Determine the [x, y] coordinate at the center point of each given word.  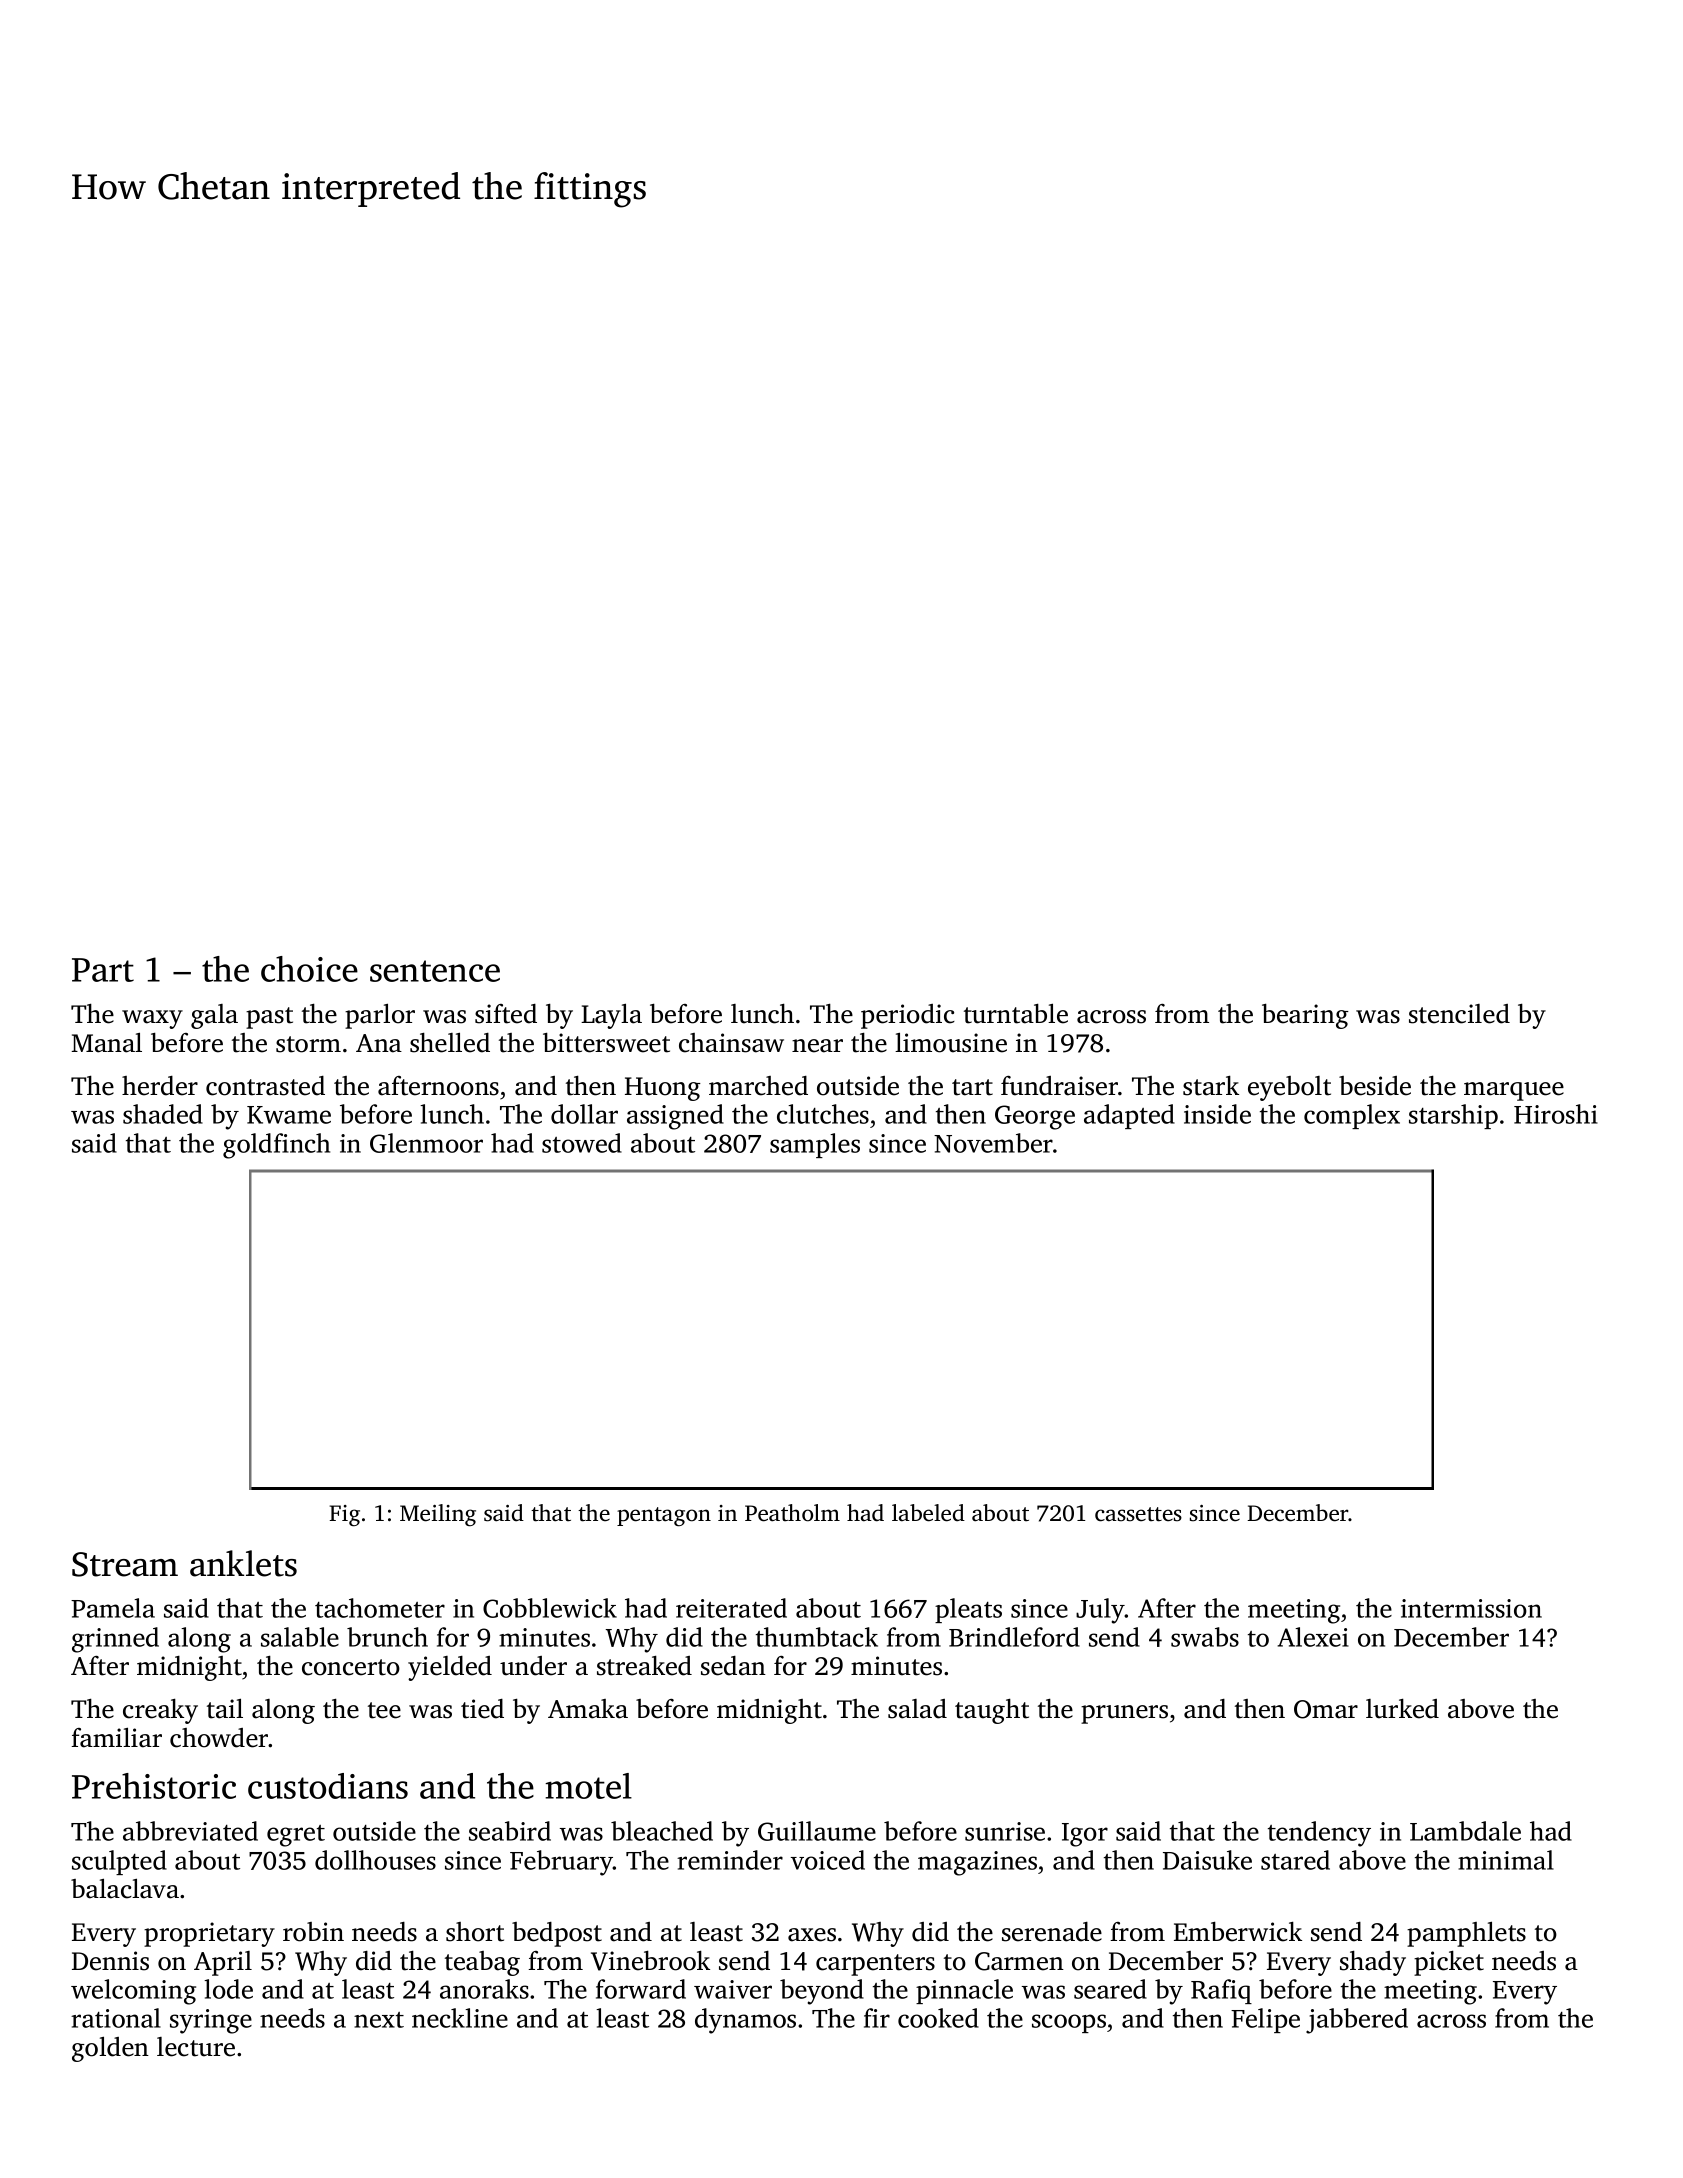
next [379, 2020]
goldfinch [276, 1146]
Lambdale [1465, 1831]
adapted [1129, 1116]
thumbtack [817, 1637]
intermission [1471, 1608]
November [993, 1143]
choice [309, 969]
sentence [435, 971]
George [1035, 1117]
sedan [733, 1666]
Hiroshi [1556, 1114]
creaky [160, 1711]
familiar [116, 1737]
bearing [1305, 1016]
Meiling [438, 1515]
